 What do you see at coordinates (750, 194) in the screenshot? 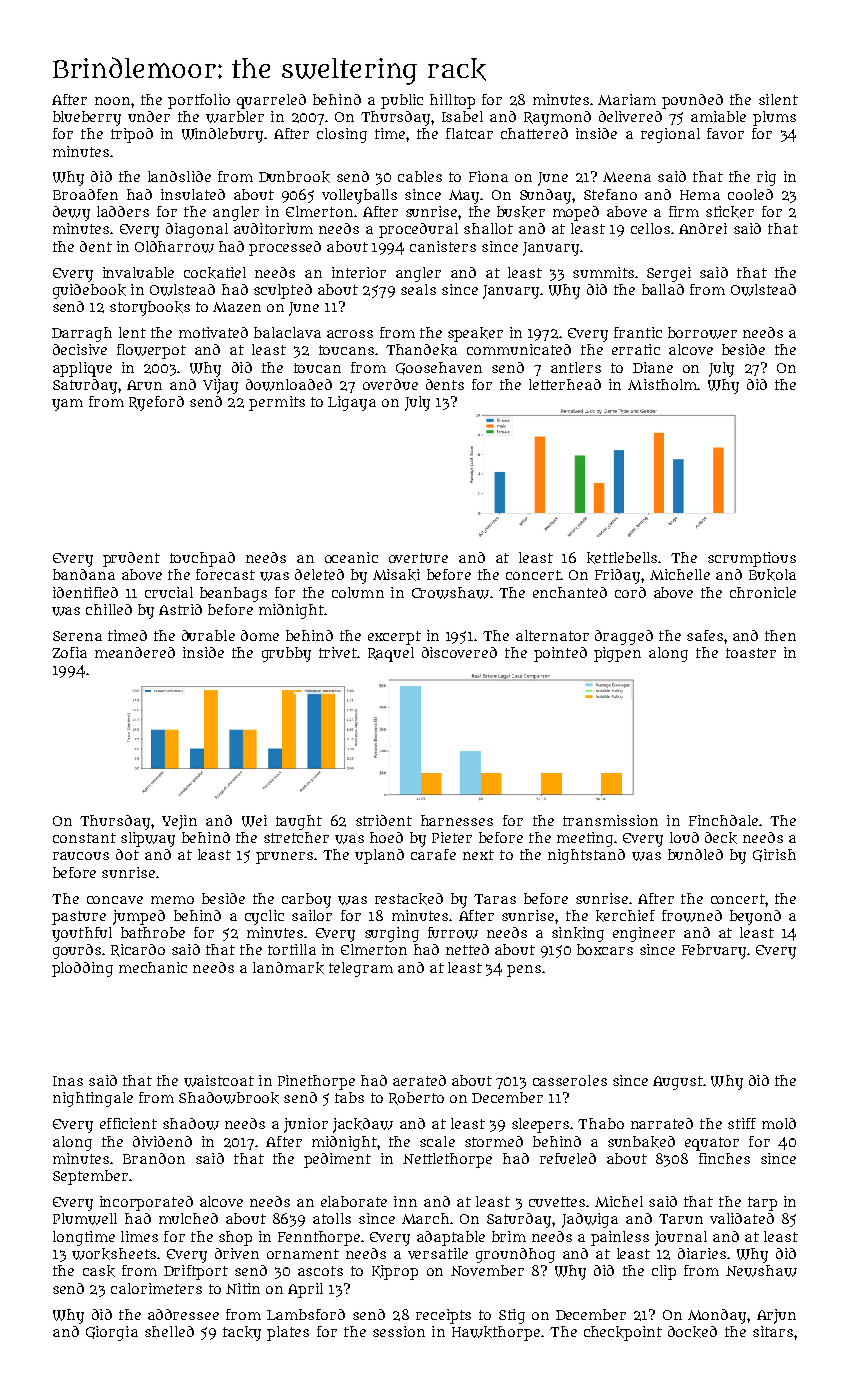
I see `cooled` at bounding box center [750, 194].
